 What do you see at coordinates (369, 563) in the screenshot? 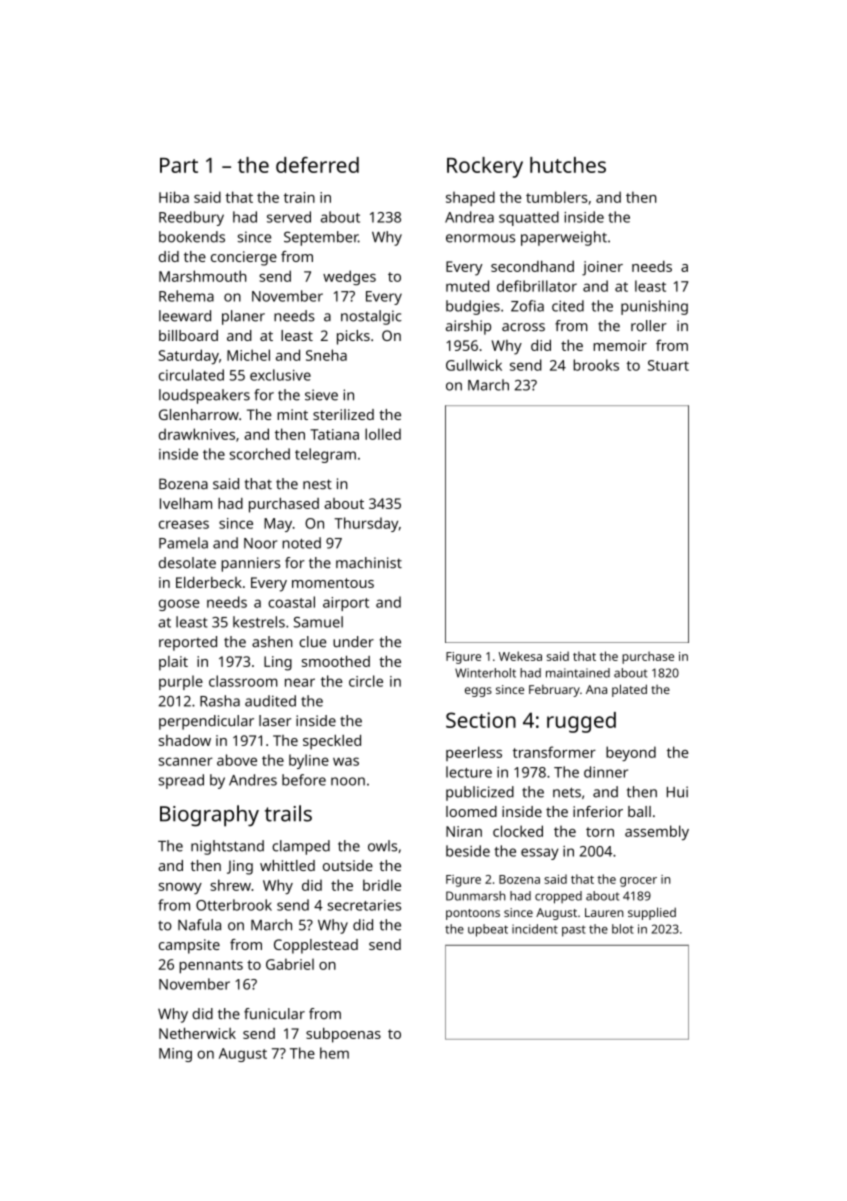
I see `machinist` at bounding box center [369, 563].
